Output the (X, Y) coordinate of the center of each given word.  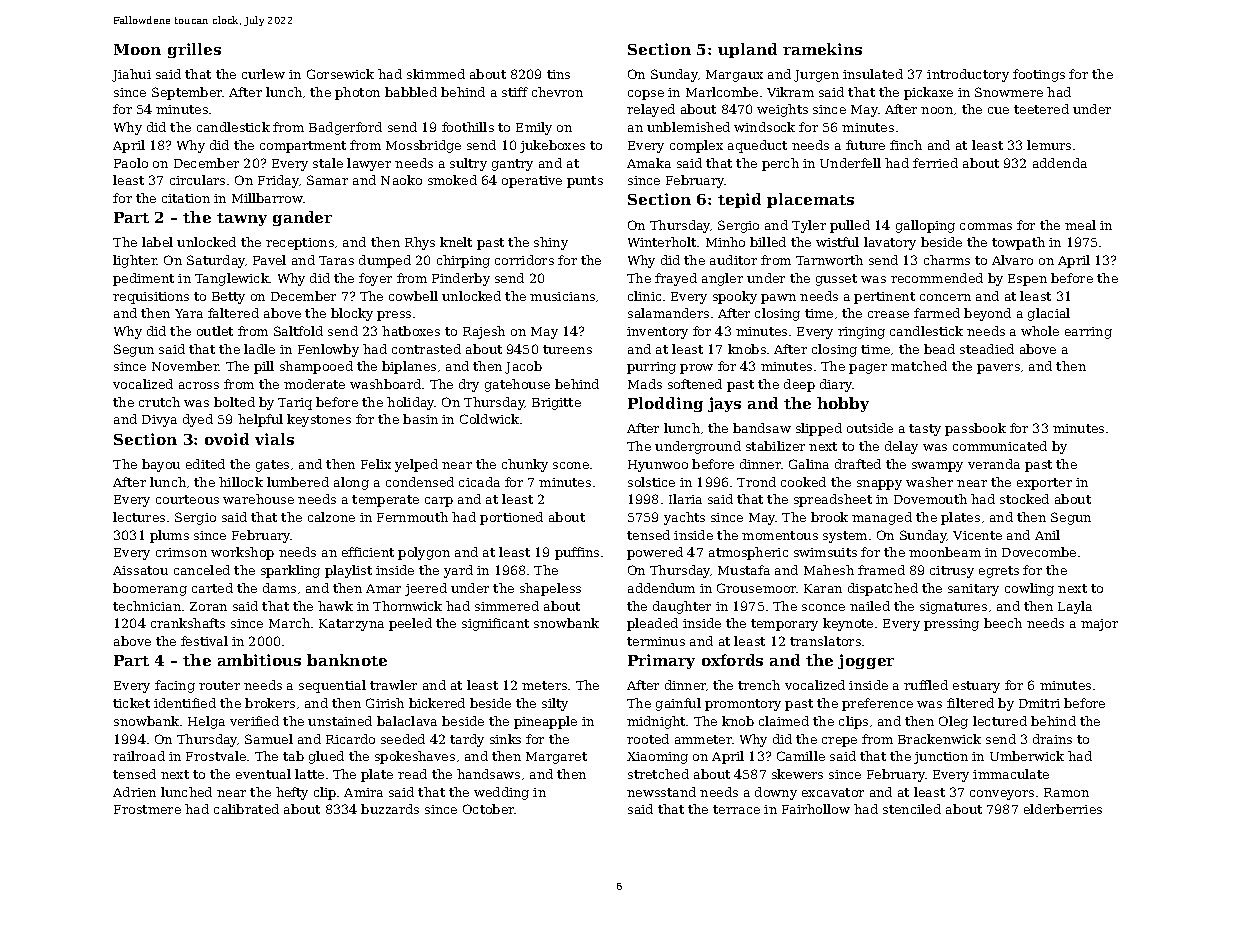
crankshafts (188, 623)
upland (747, 50)
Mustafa (744, 570)
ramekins (822, 49)
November (185, 366)
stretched (658, 774)
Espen (1027, 280)
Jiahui (131, 75)
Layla (1075, 607)
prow (696, 369)
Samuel (269, 739)
